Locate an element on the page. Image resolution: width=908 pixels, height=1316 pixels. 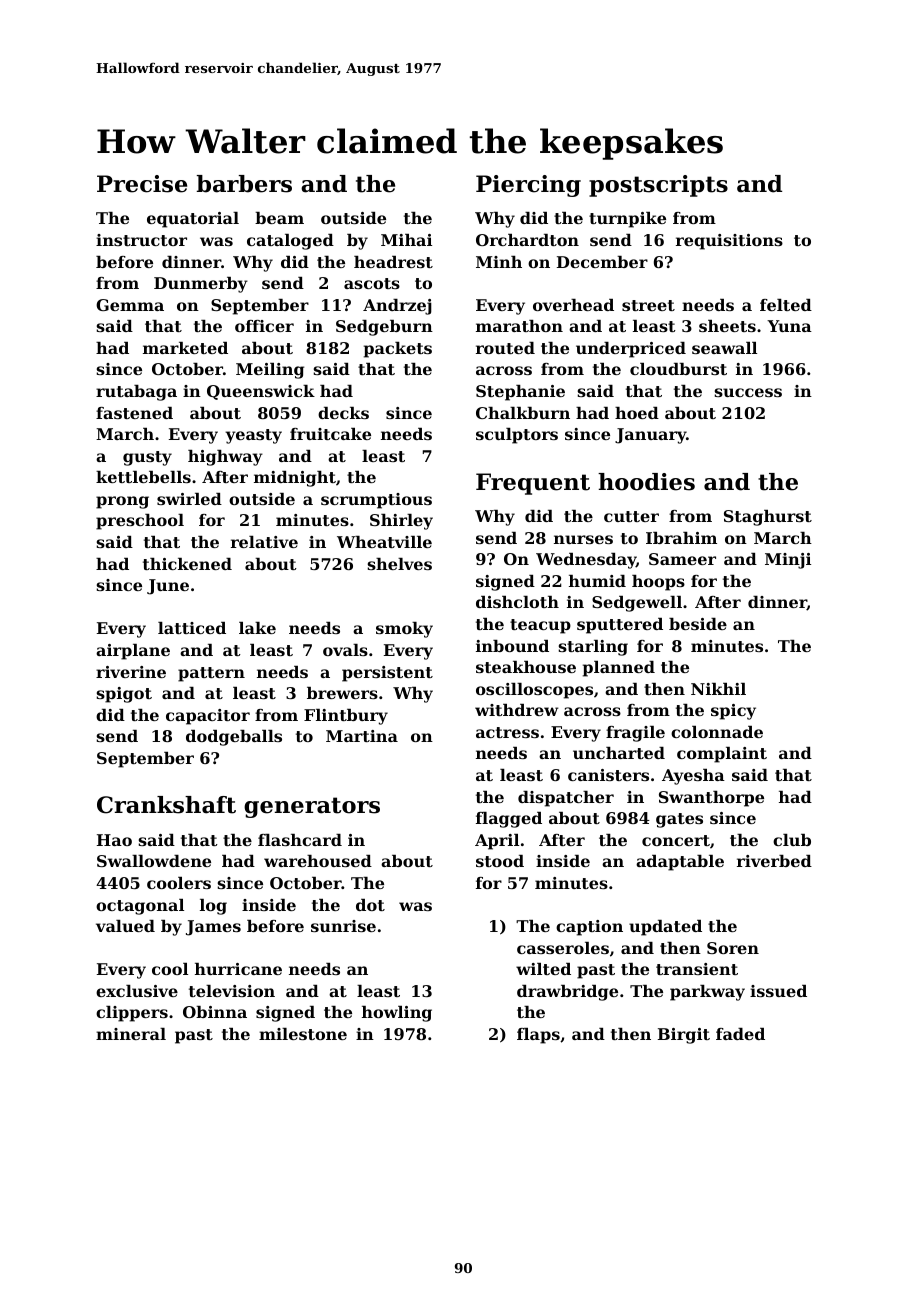
turnpike is located at coordinates (627, 220).
